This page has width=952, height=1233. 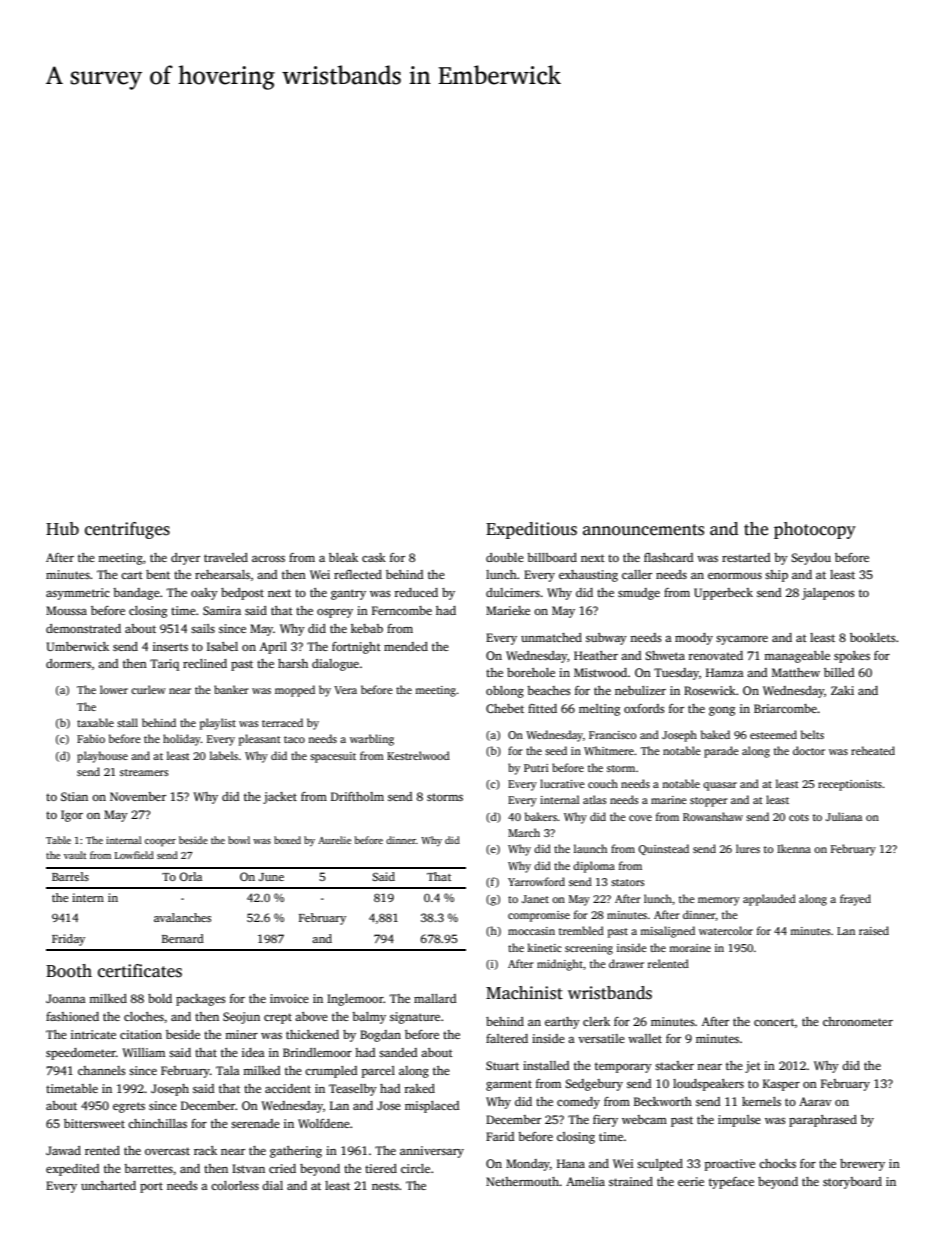 What do you see at coordinates (151, 1187) in the page?
I see `port` at bounding box center [151, 1187].
